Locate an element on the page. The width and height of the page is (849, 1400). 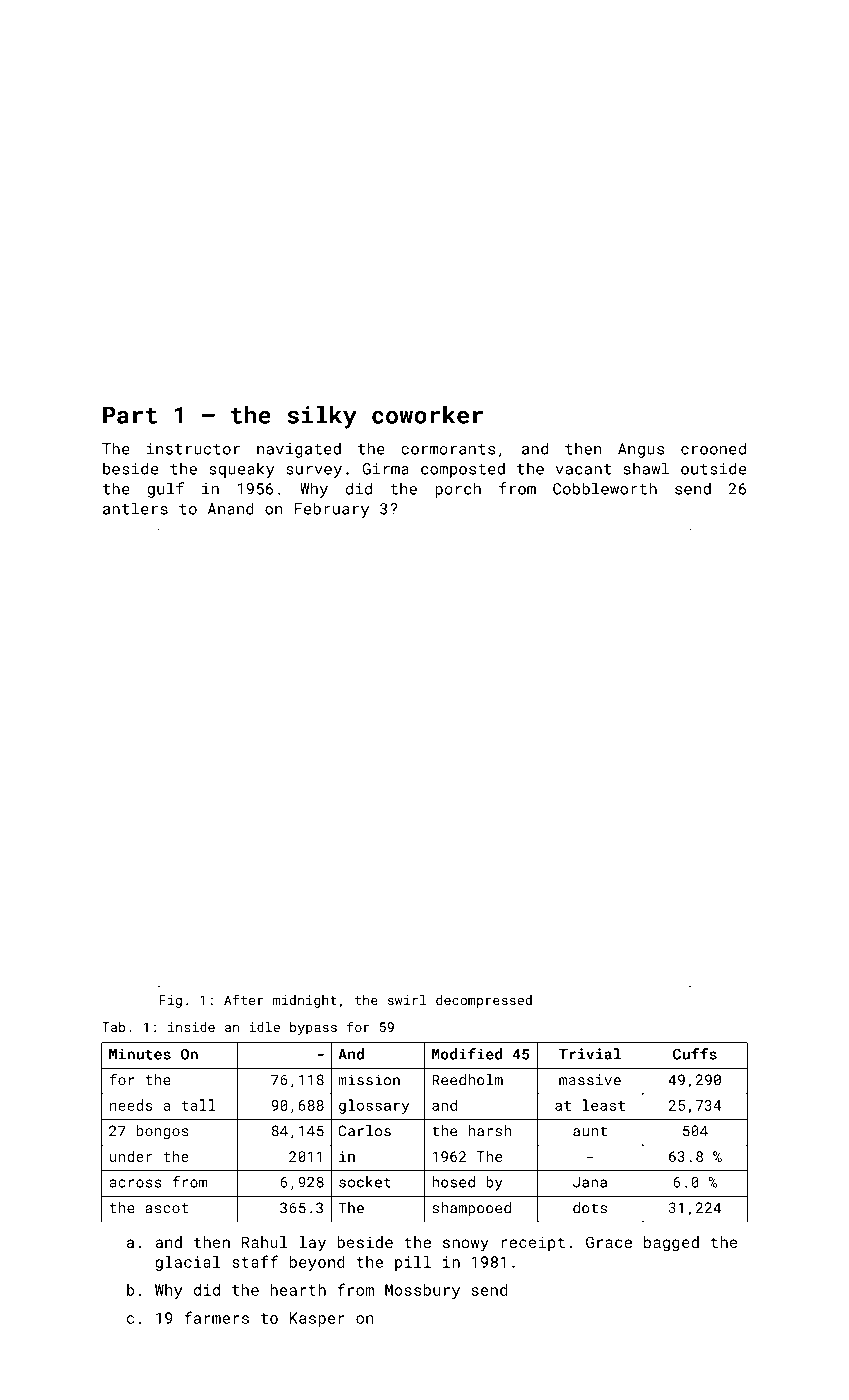
farmers is located at coordinates (216, 1317).
